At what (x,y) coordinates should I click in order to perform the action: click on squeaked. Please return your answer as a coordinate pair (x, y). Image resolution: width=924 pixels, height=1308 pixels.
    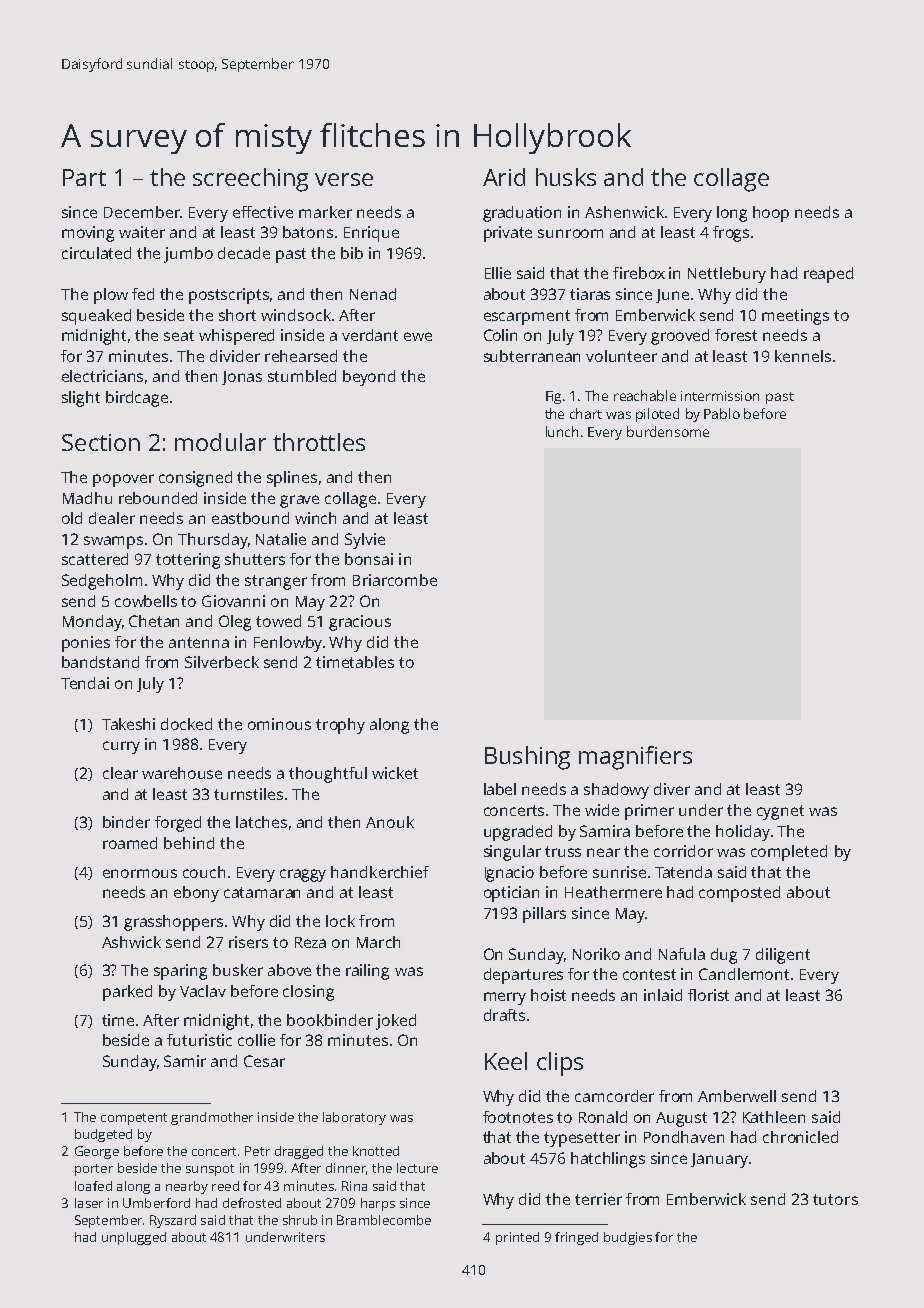
    Looking at the image, I should click on (96, 317).
